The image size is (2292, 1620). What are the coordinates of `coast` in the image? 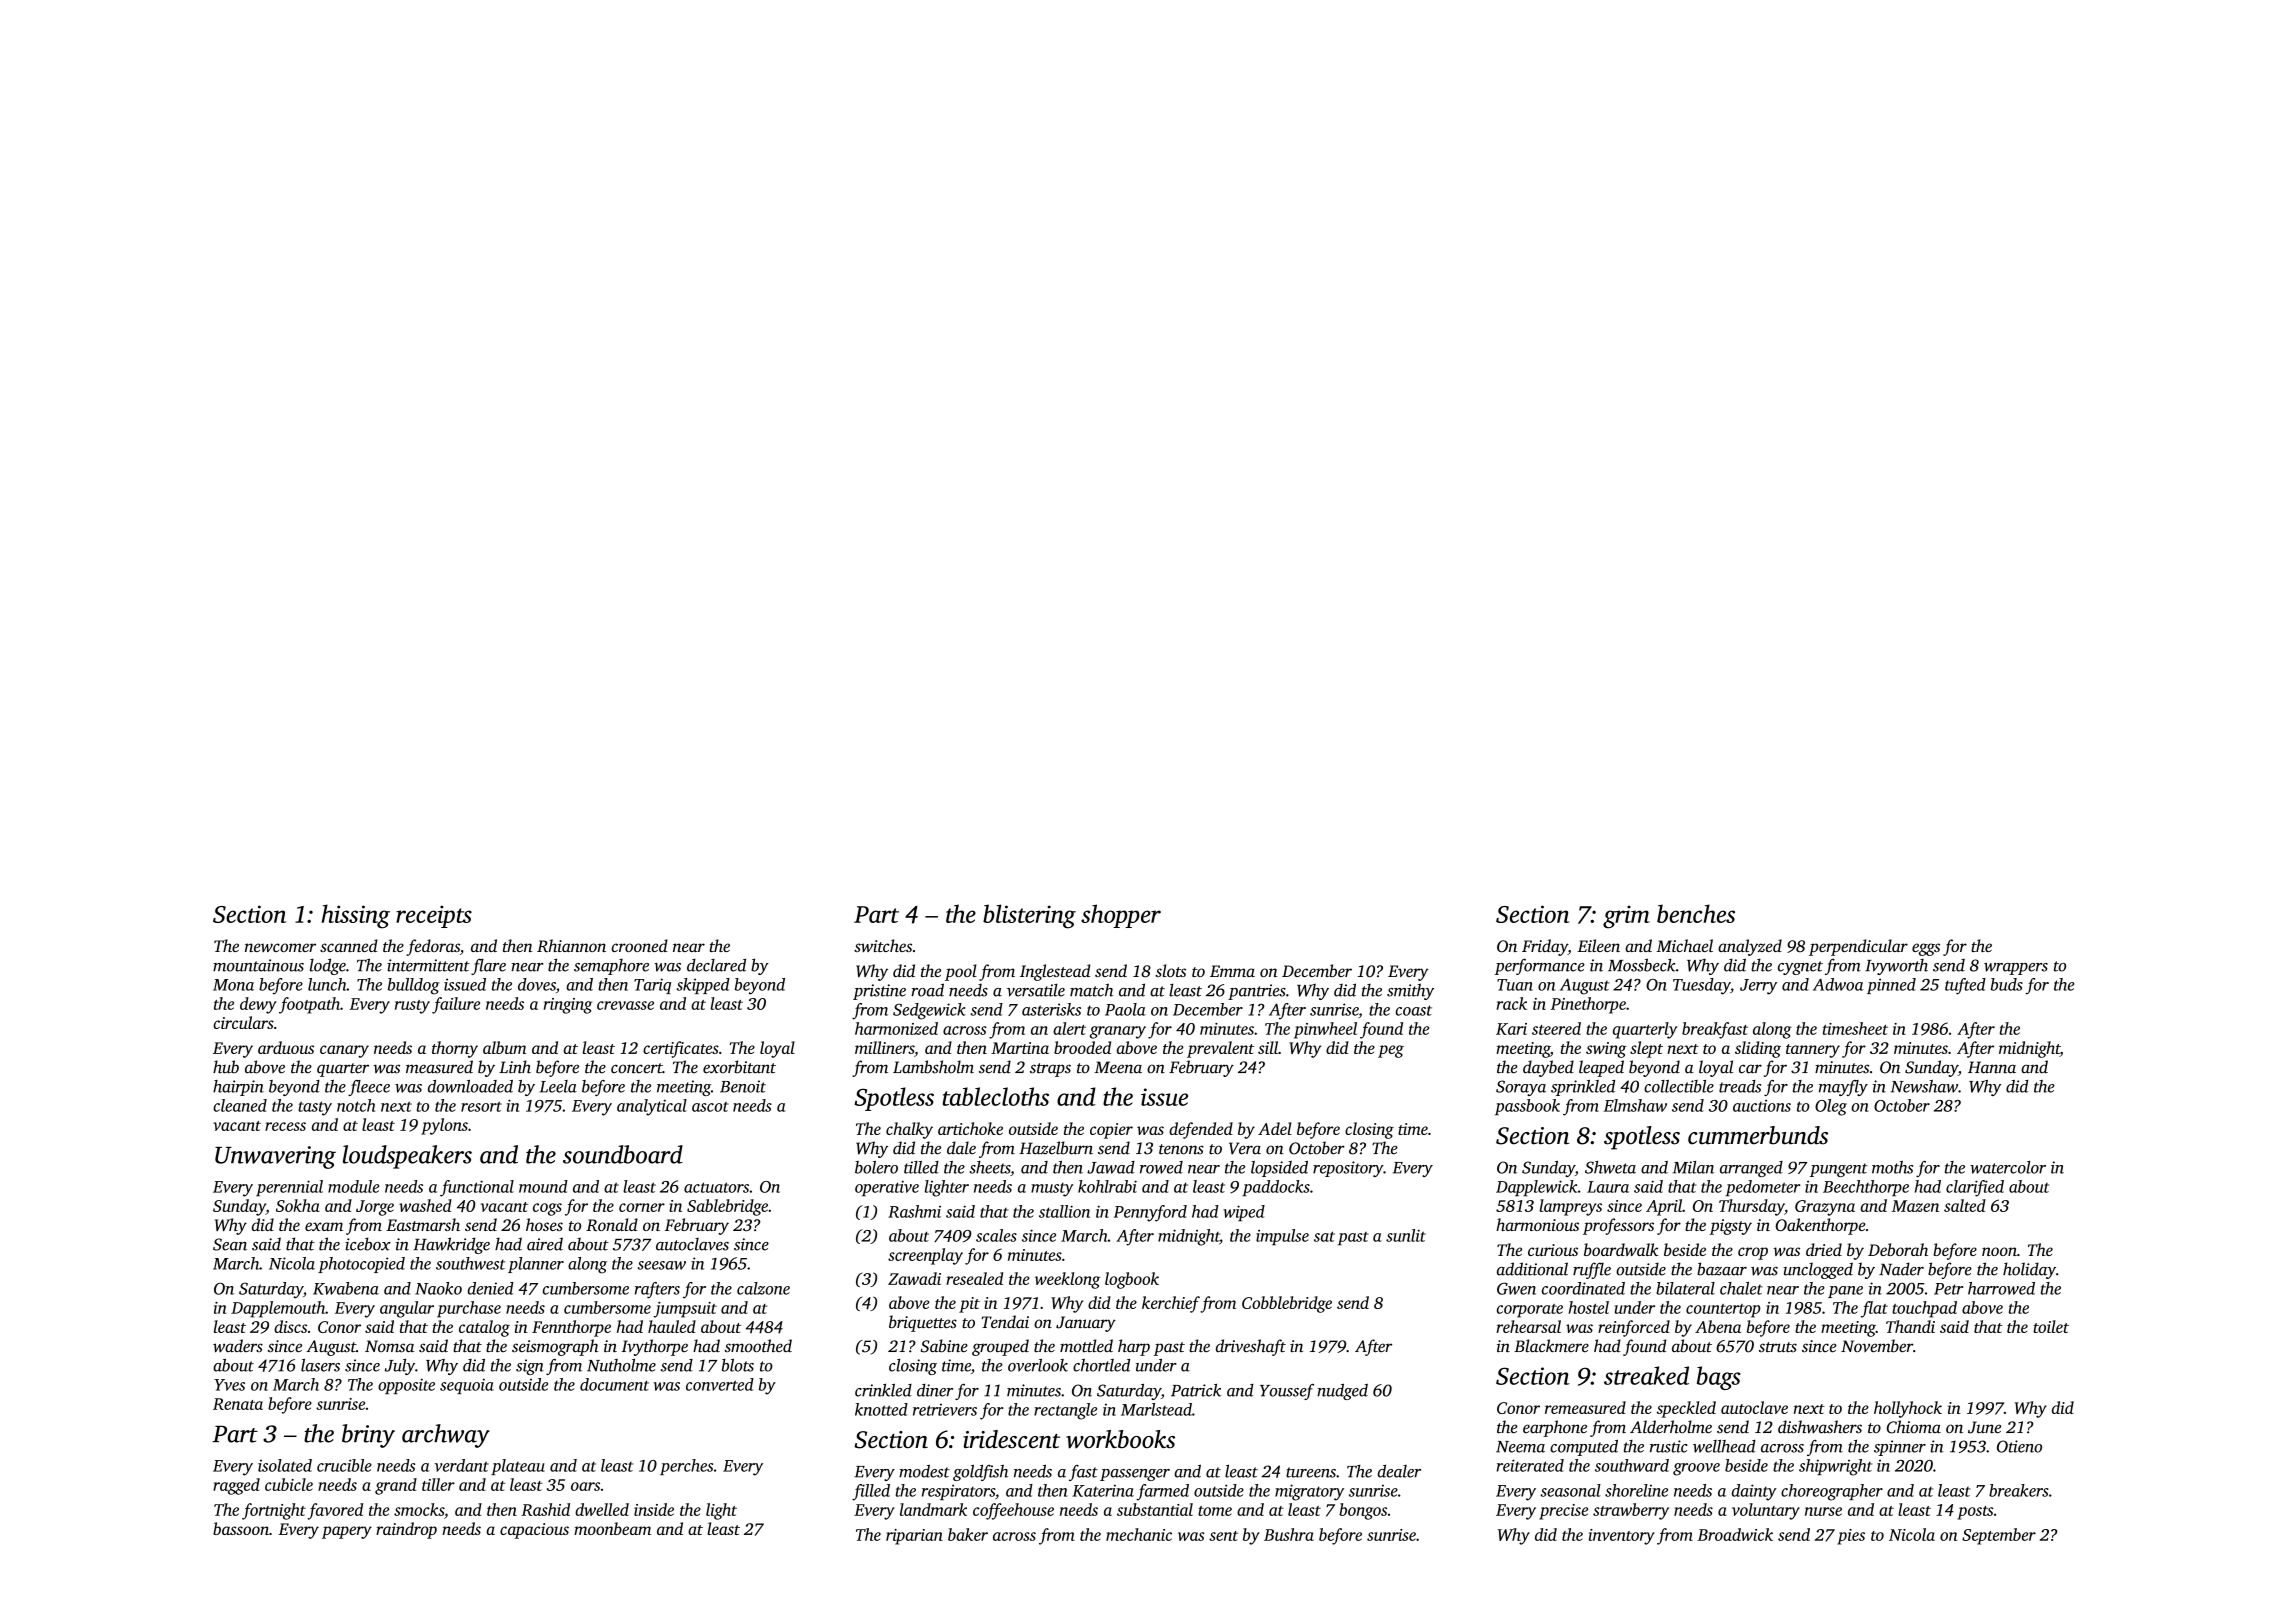 It's located at (1413, 1010).
